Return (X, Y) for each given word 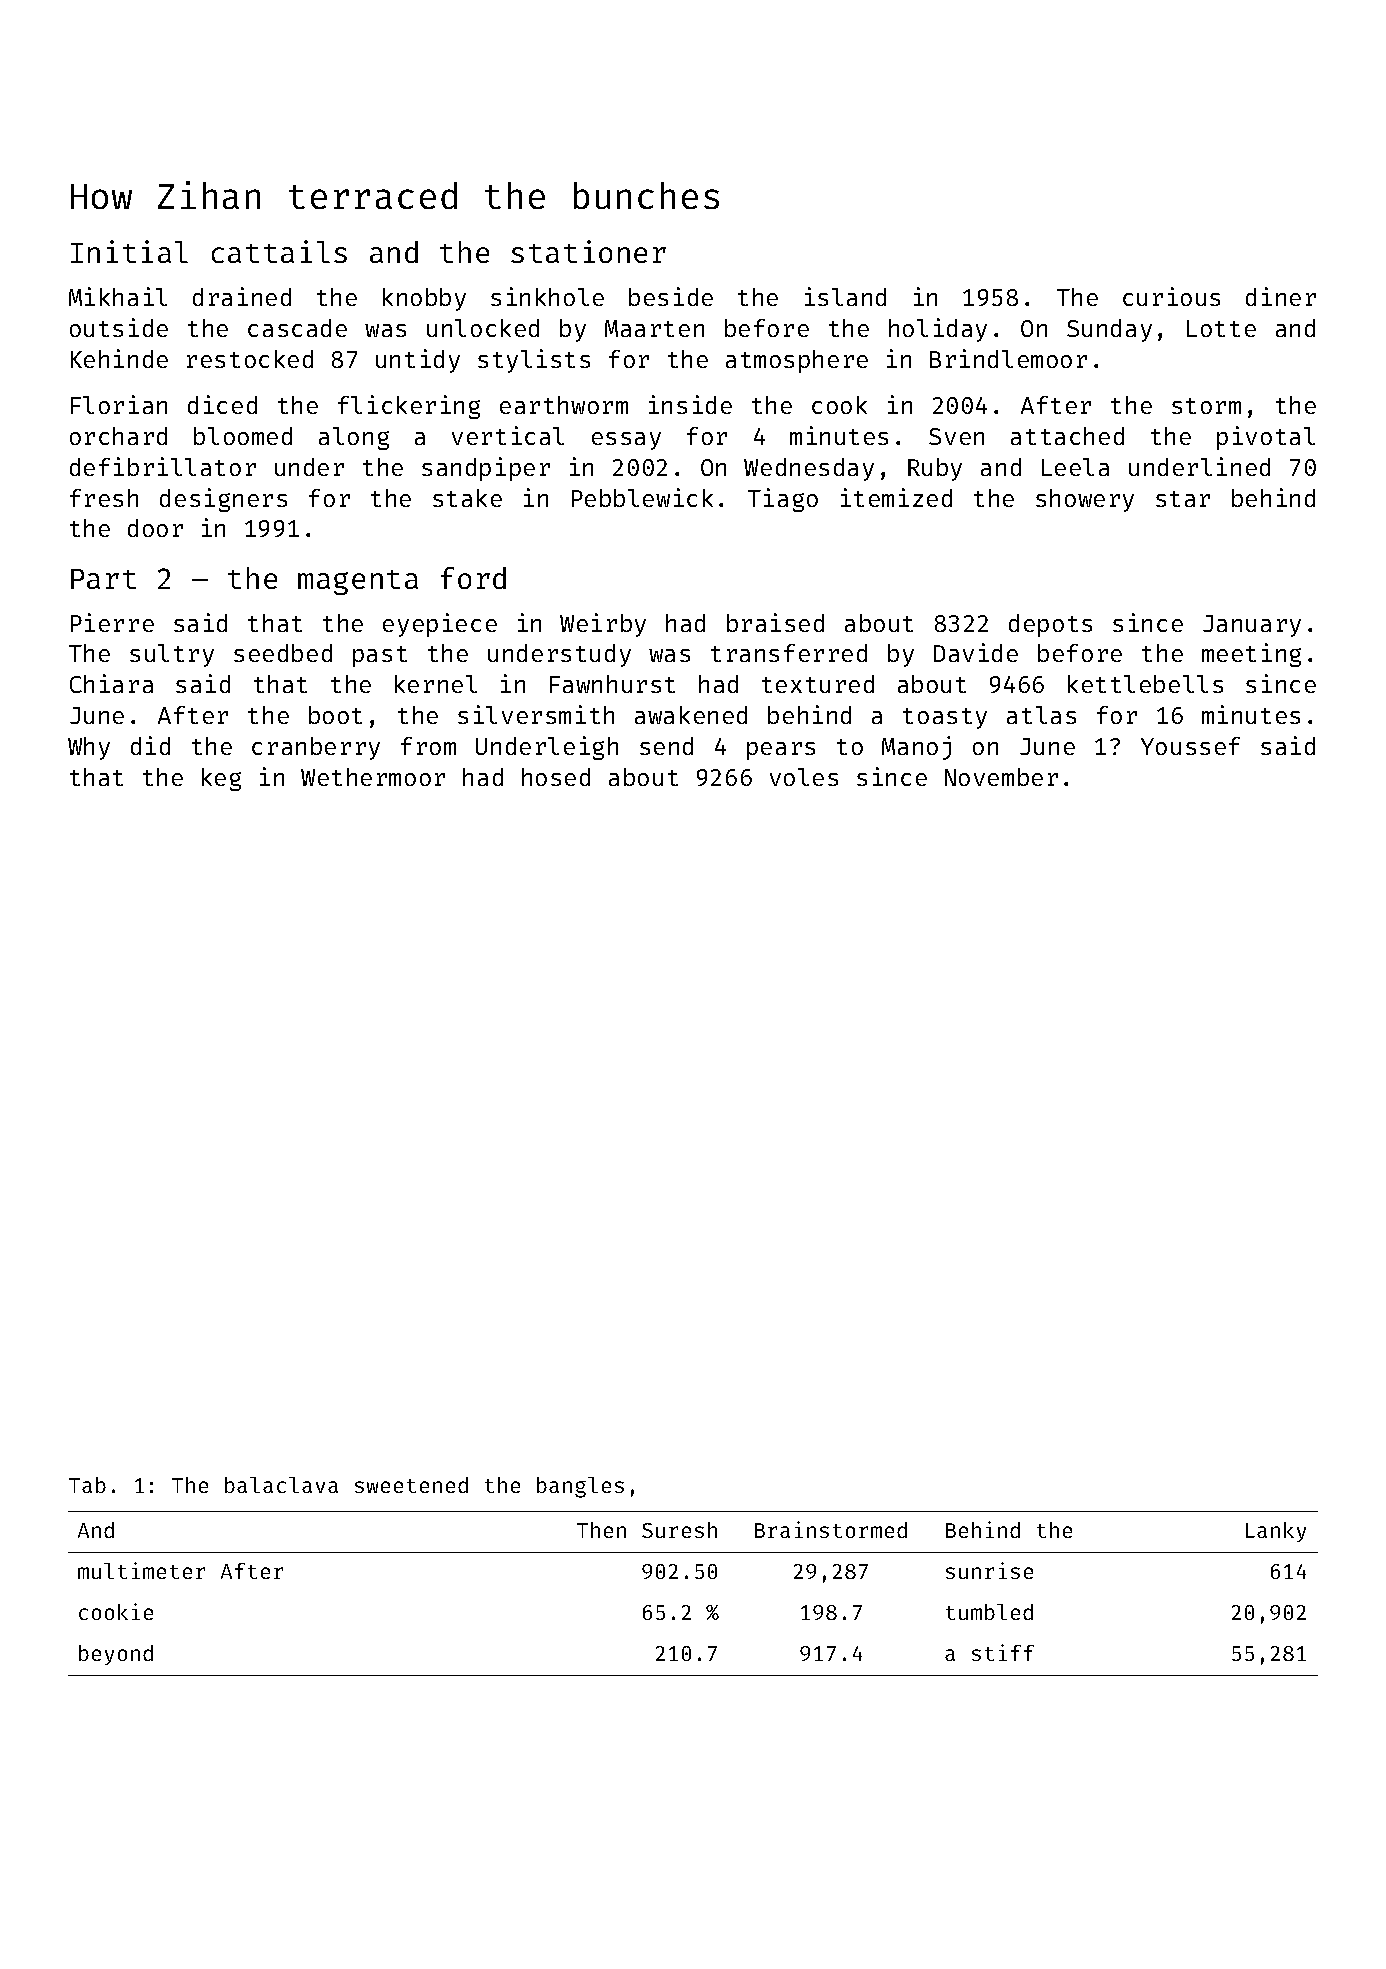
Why (89, 748)
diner (1281, 296)
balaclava (281, 1485)
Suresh (679, 1530)
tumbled (989, 1612)
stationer (588, 251)
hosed (556, 777)
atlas (1041, 715)
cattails (279, 251)
